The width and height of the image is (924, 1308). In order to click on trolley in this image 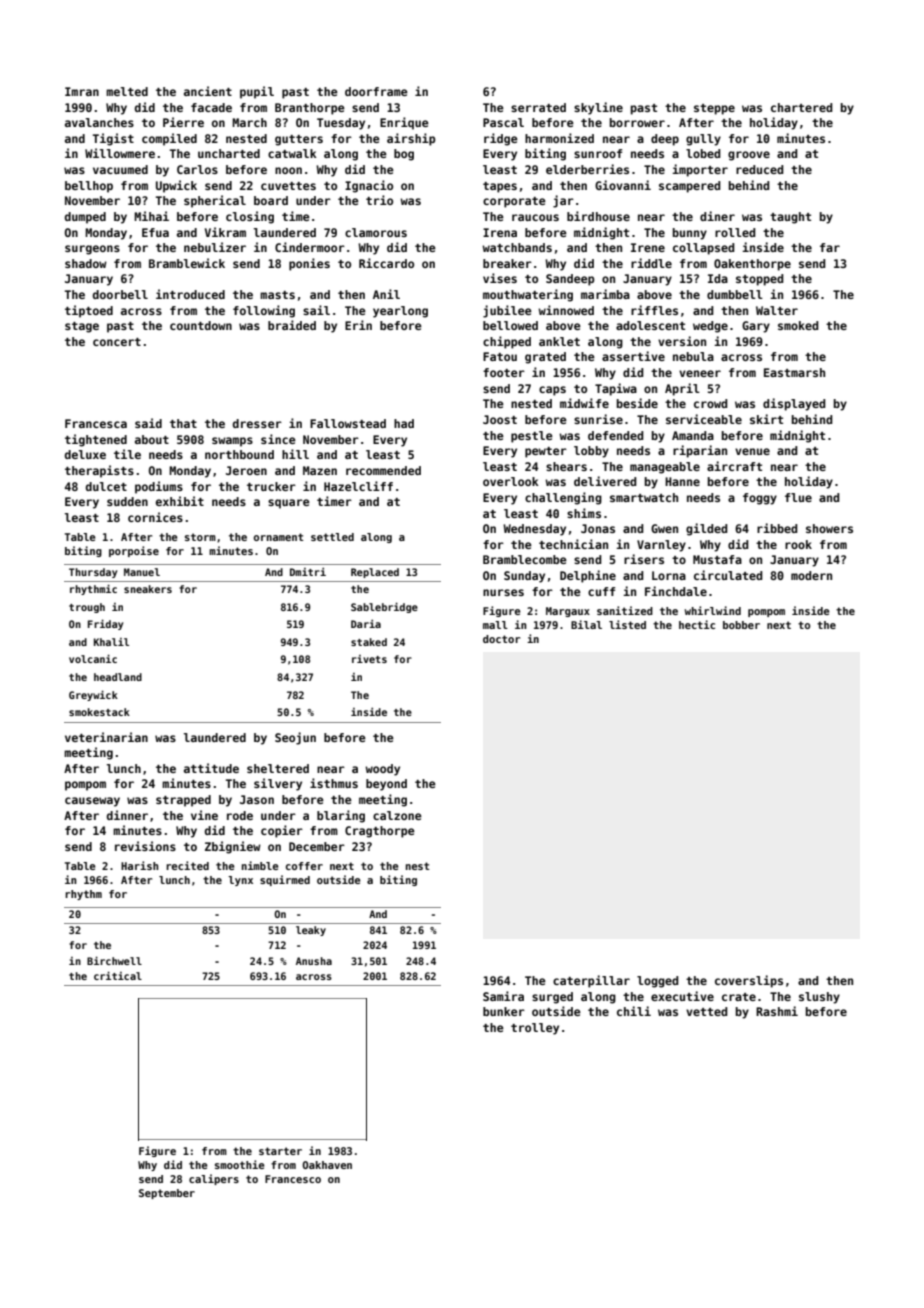, I will do `click(535, 1029)`.
